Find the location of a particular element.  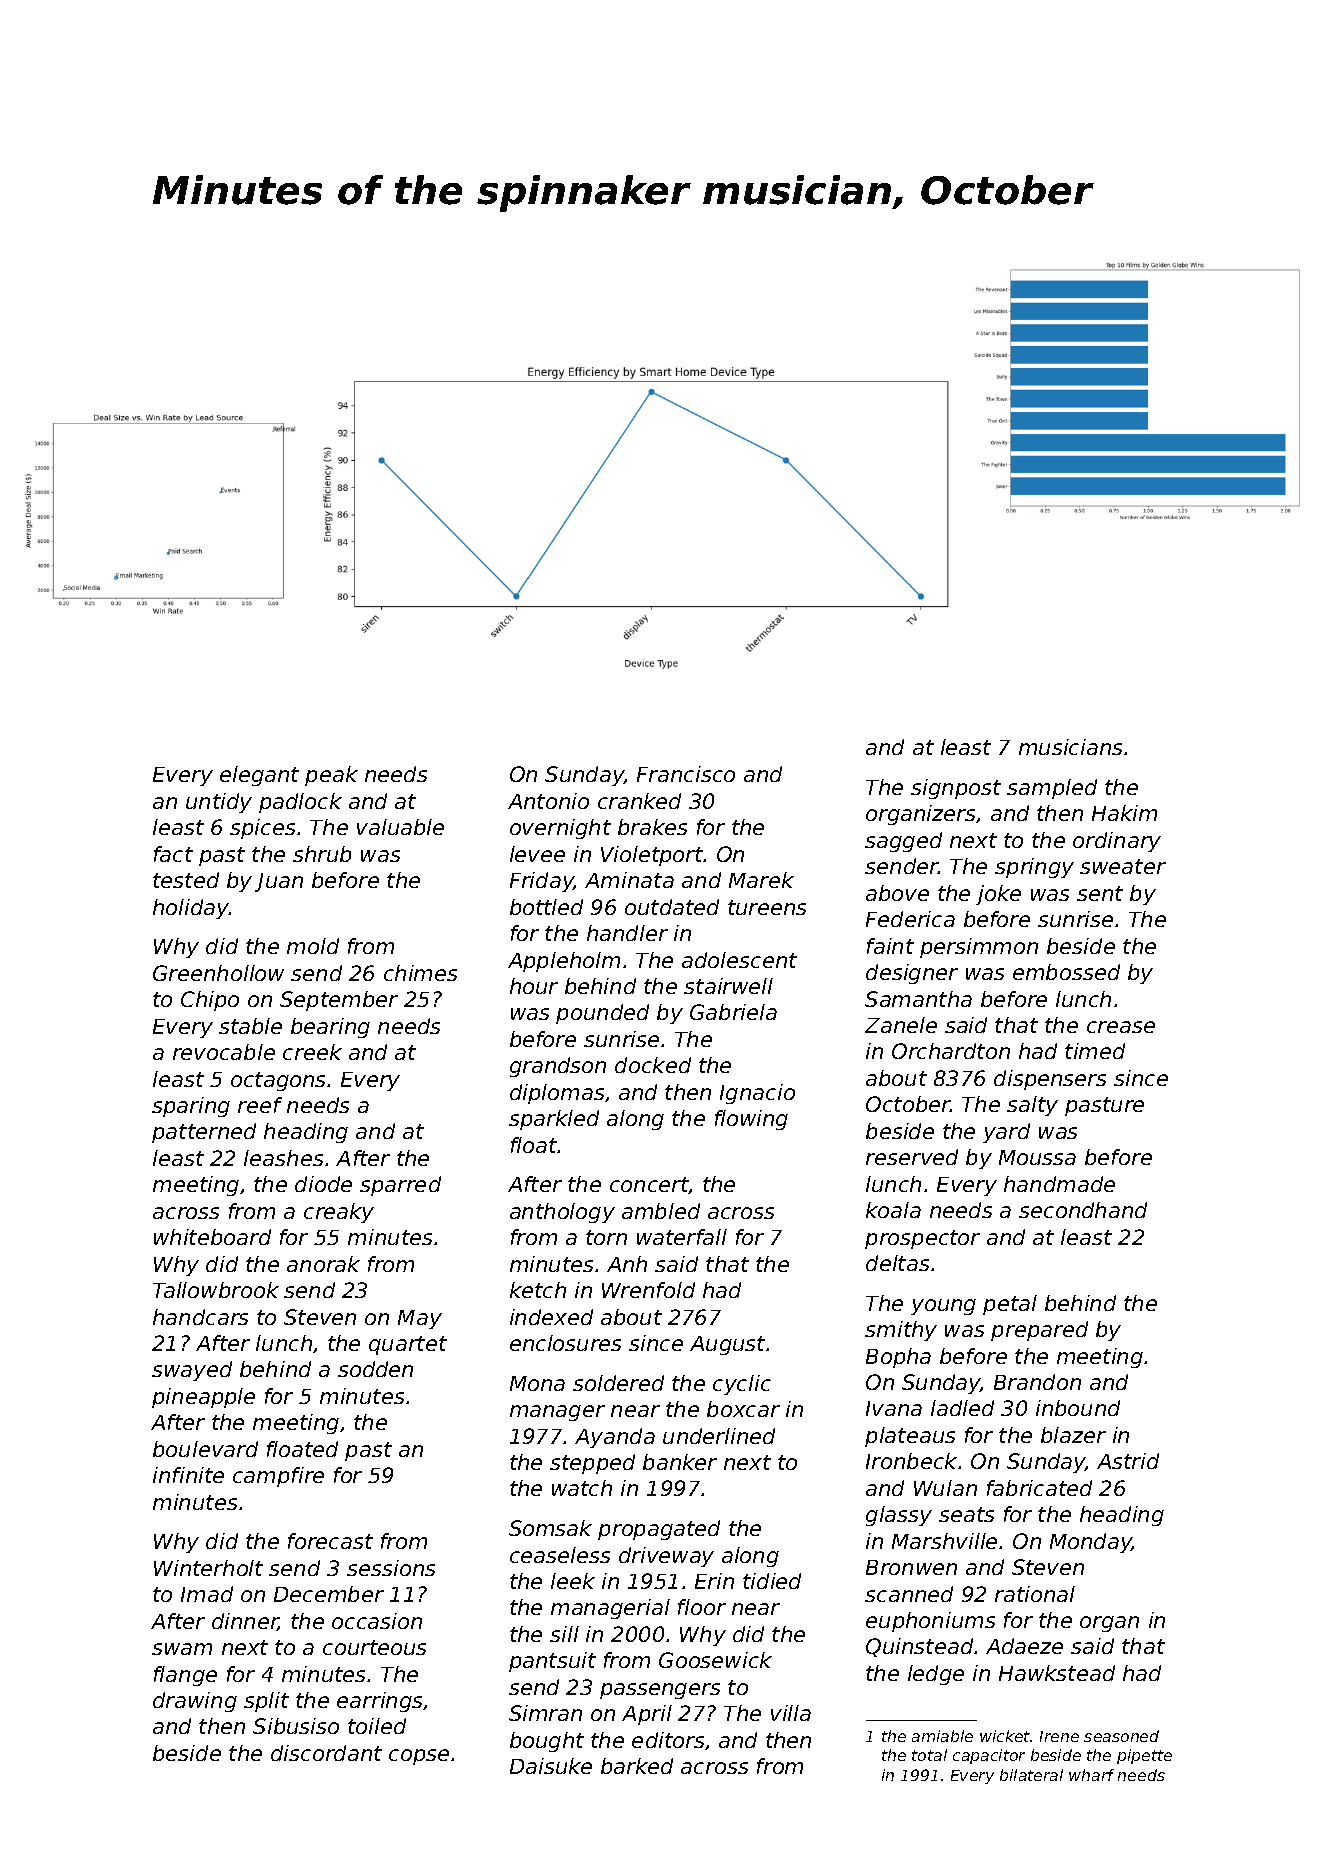

copse is located at coordinates (419, 1757).
